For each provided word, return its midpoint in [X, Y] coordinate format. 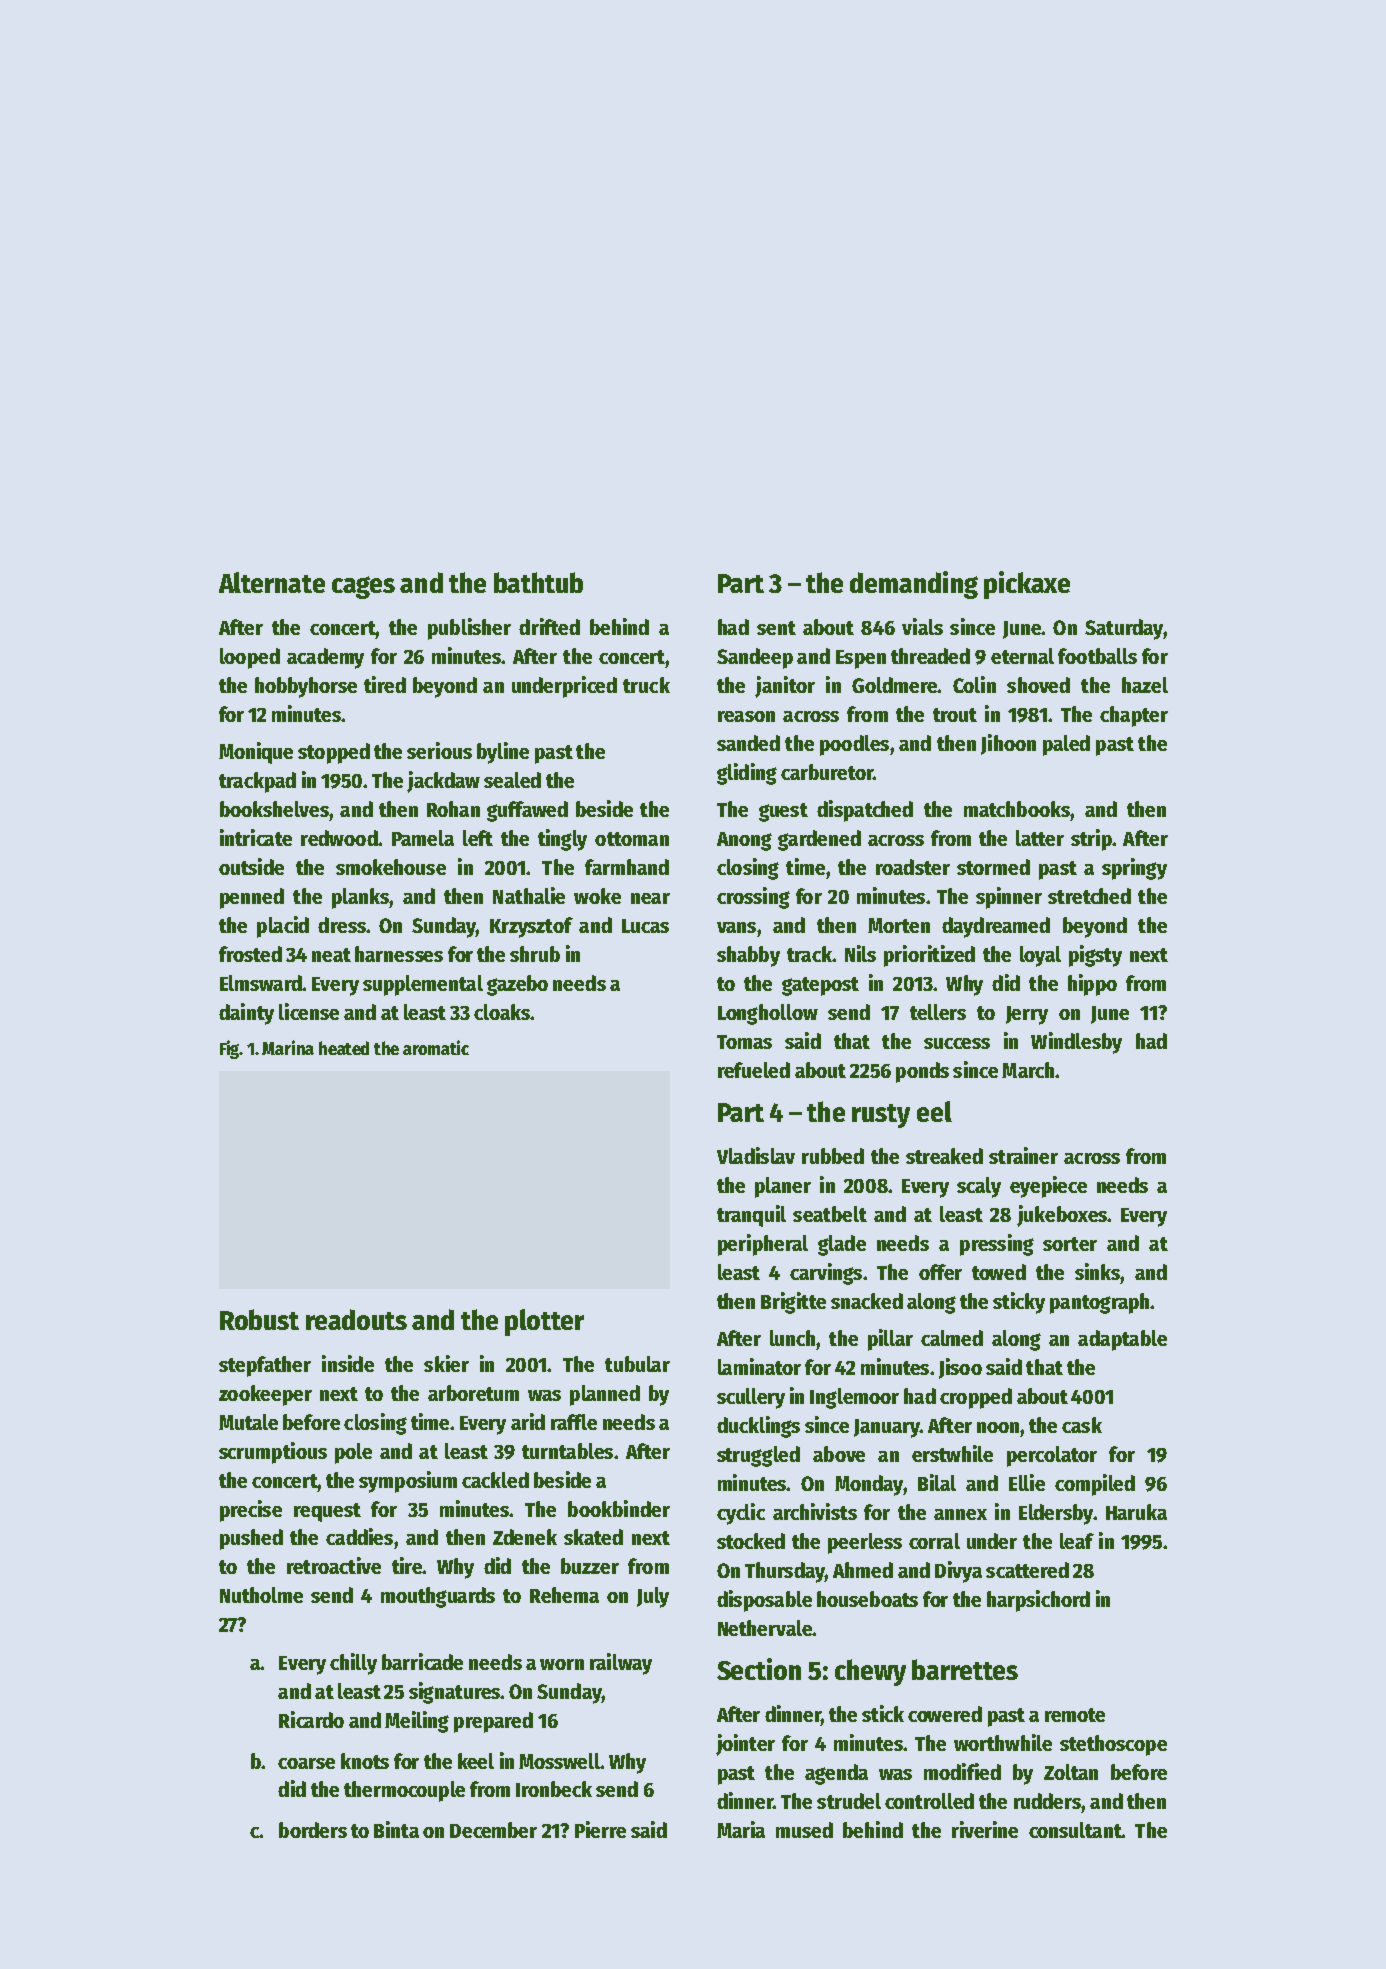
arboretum [473, 1393]
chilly [353, 1664]
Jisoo [960, 1368]
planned [605, 1395]
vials [922, 626]
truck [646, 685]
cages [363, 587]
